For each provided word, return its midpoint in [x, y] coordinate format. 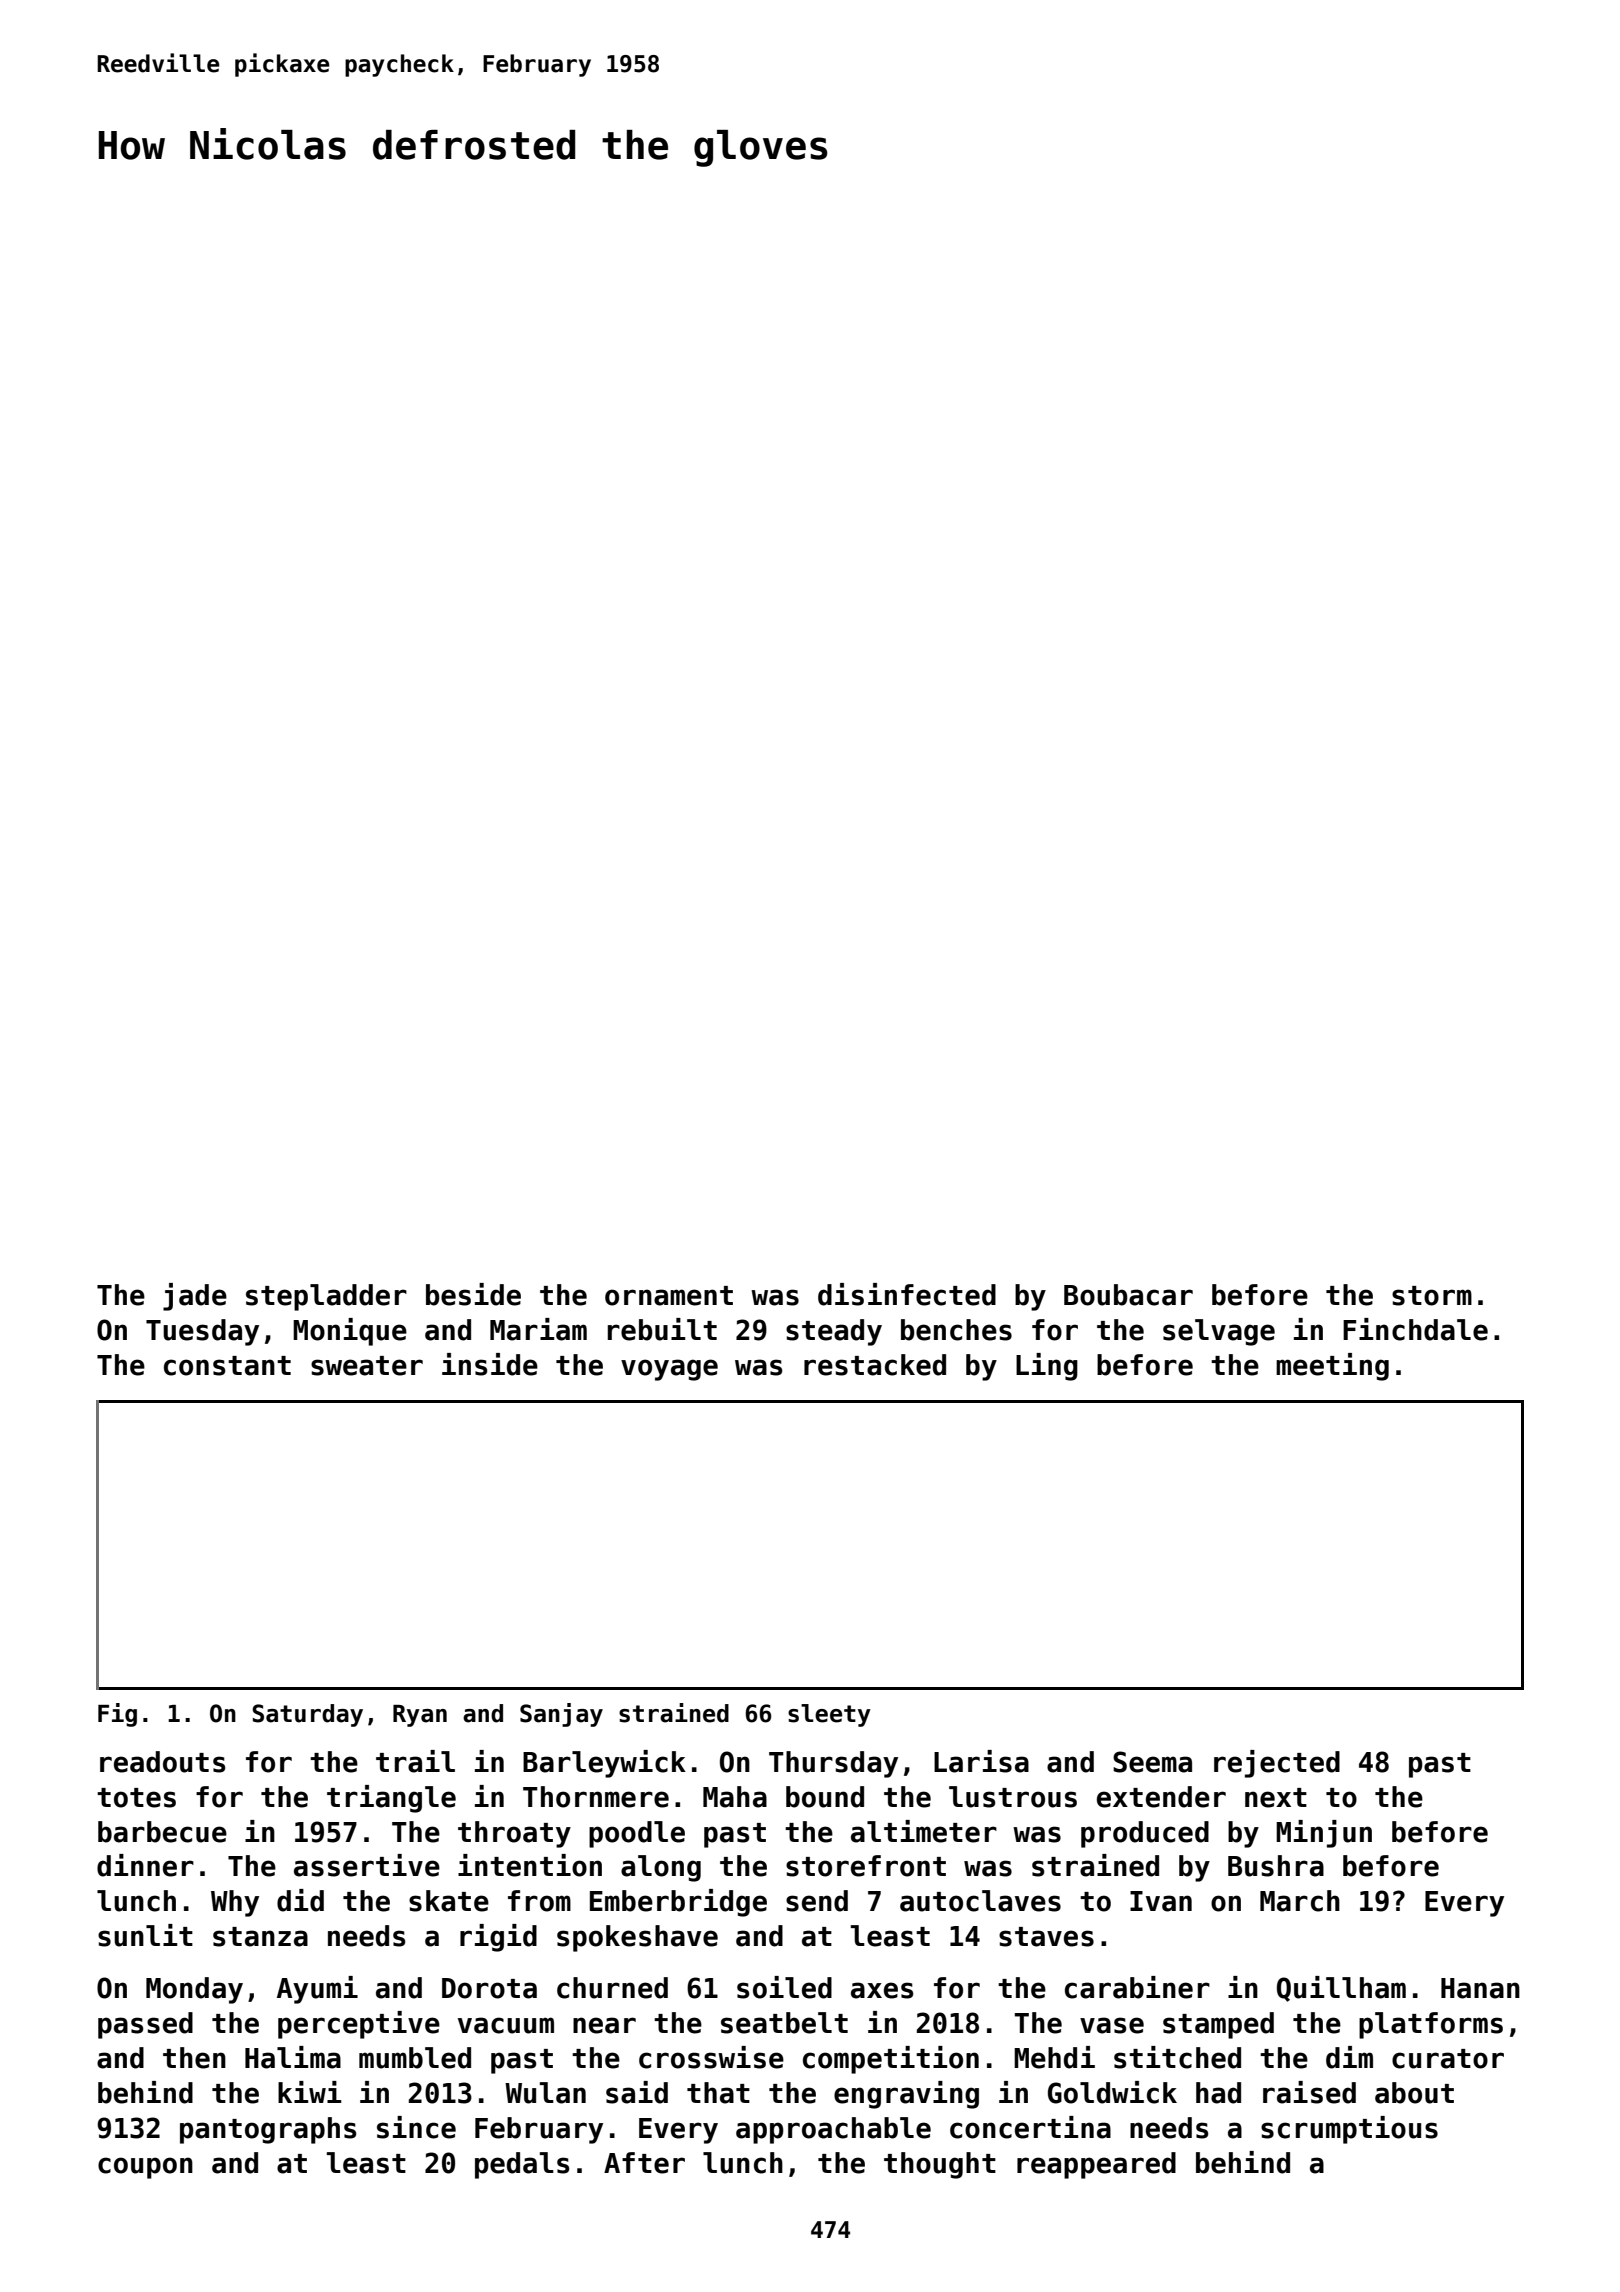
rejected [1277, 1764]
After [644, 2163]
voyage [669, 1370]
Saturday [307, 1715]
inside [490, 1364]
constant [227, 1366]
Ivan [1161, 1901]
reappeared [1096, 2165]
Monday [194, 1990]
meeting [1332, 1367]
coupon [145, 2168]
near [604, 2025]
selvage [1219, 1332]
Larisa [981, 1761]
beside [473, 1294]
